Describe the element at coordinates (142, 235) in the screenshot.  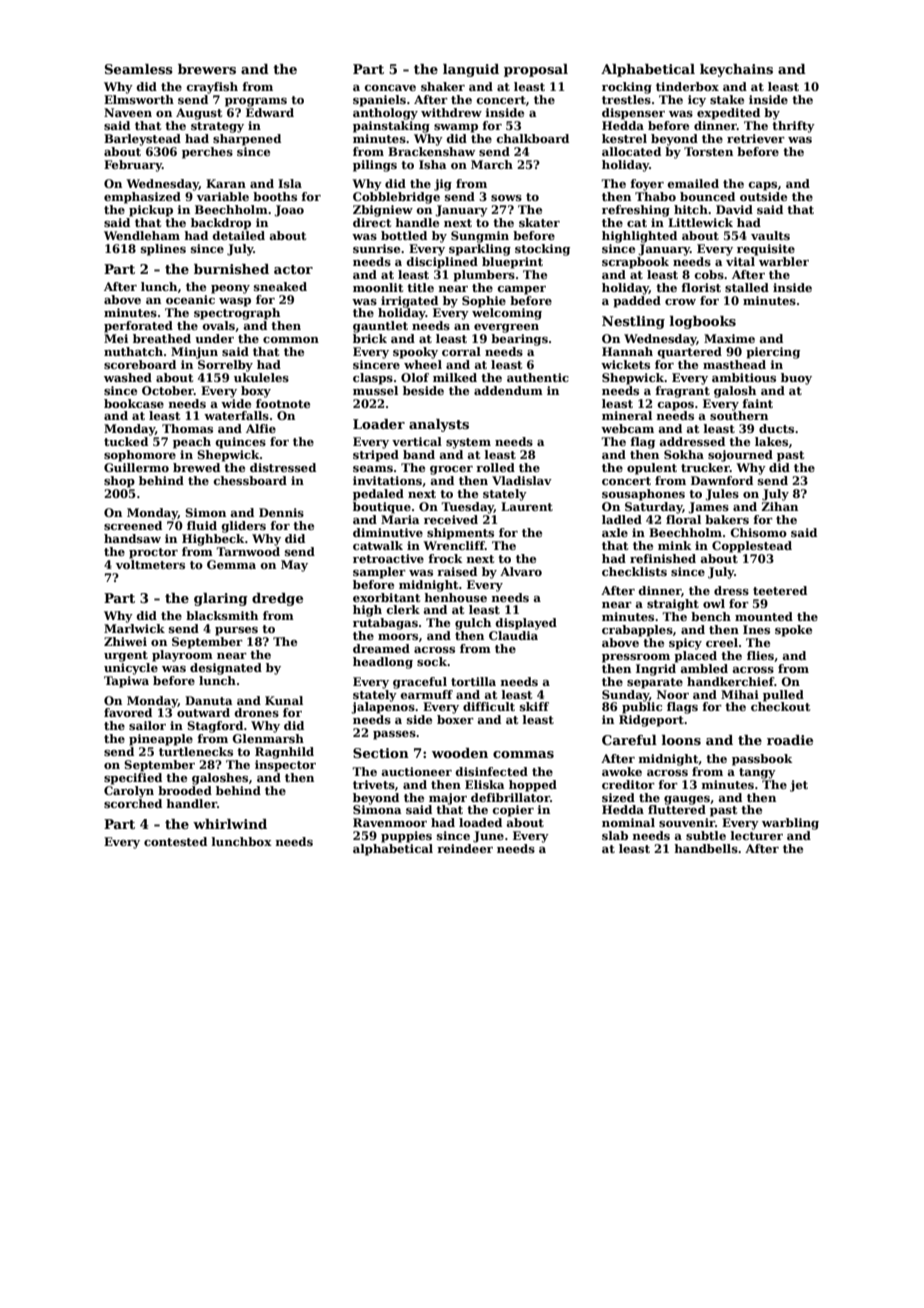
I see `Wendleham` at that location.
